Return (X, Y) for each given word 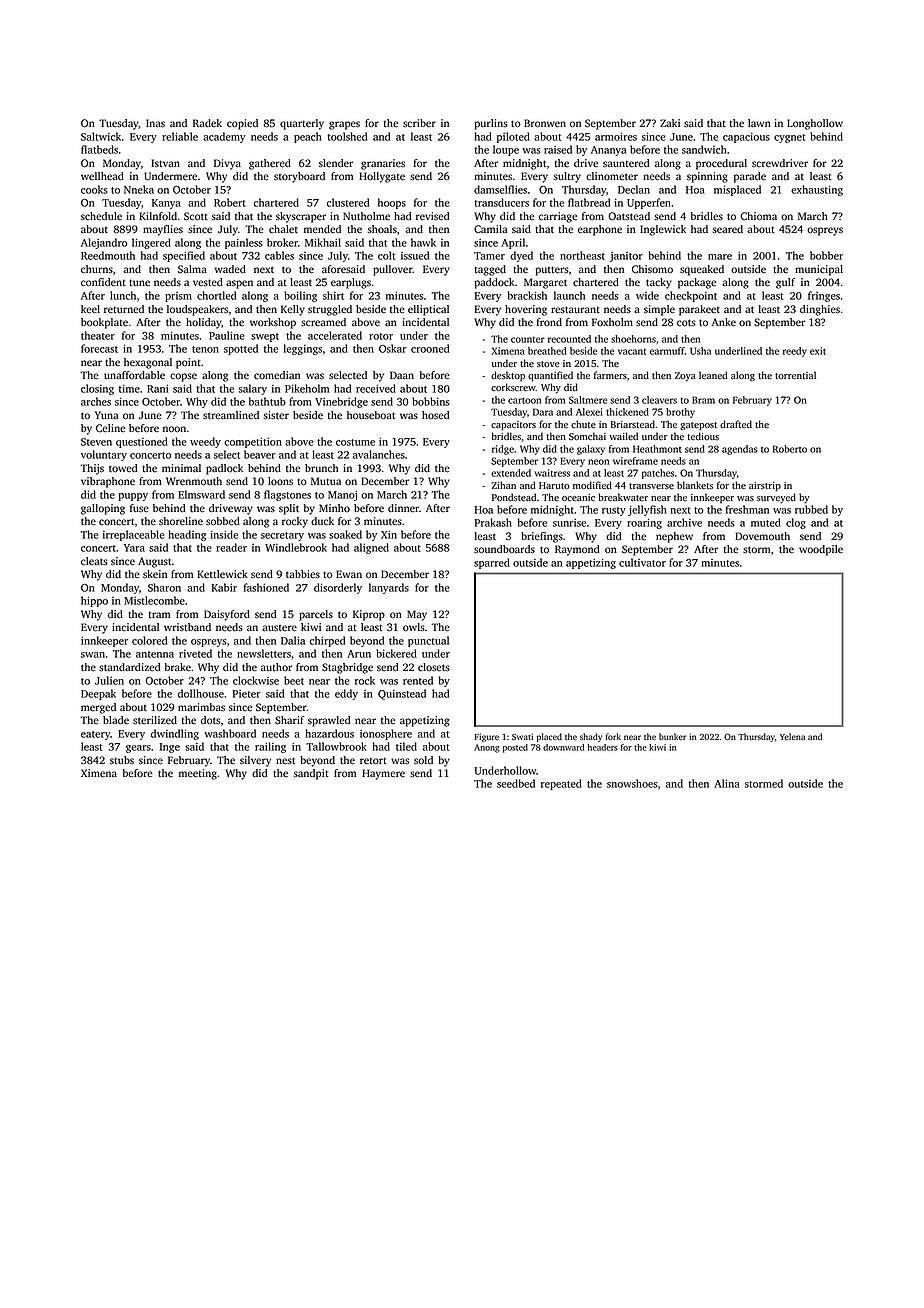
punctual (428, 641)
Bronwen (545, 123)
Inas (155, 123)
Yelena (792, 736)
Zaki (670, 123)
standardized (129, 667)
